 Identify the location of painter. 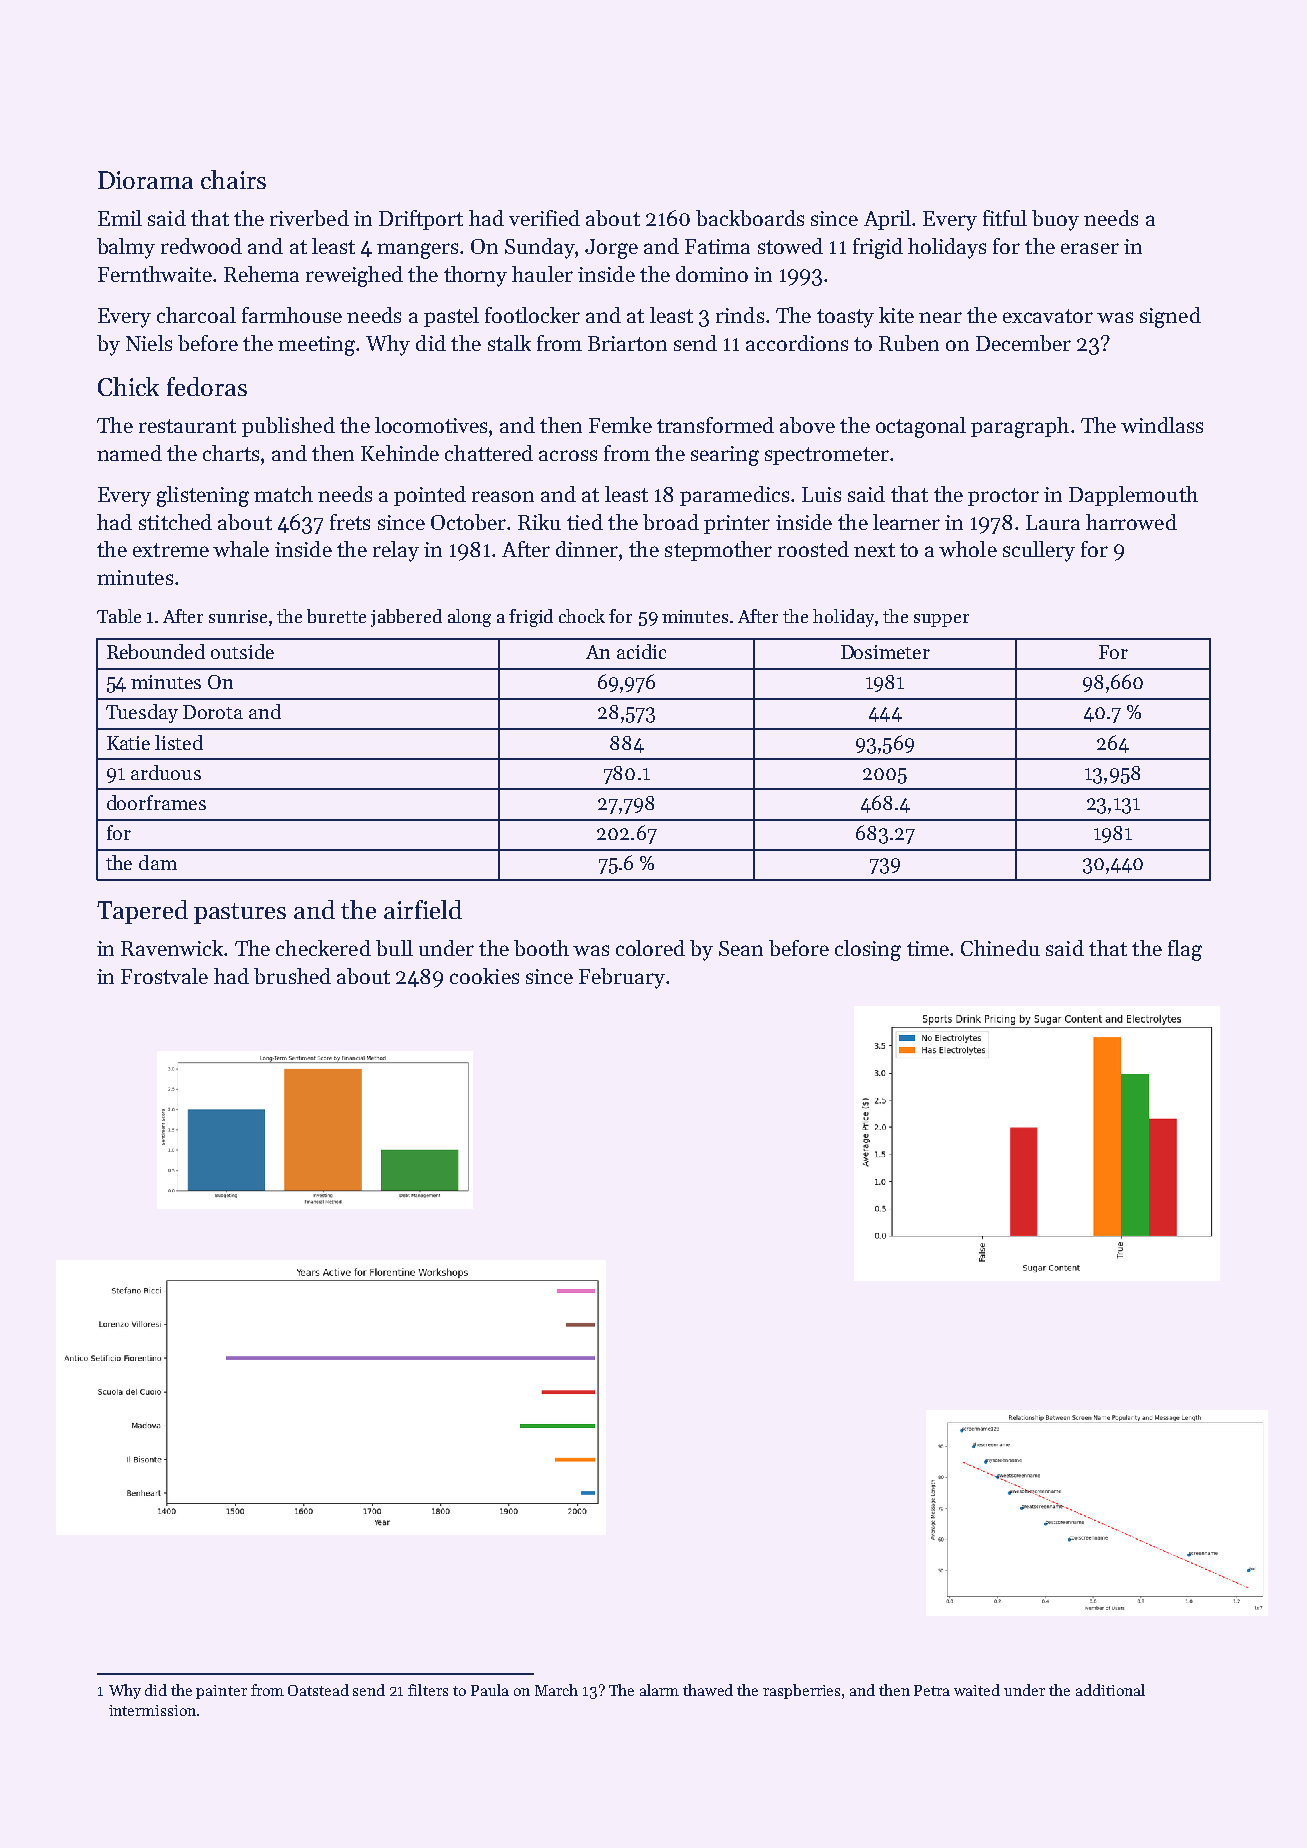
(221, 1692).
